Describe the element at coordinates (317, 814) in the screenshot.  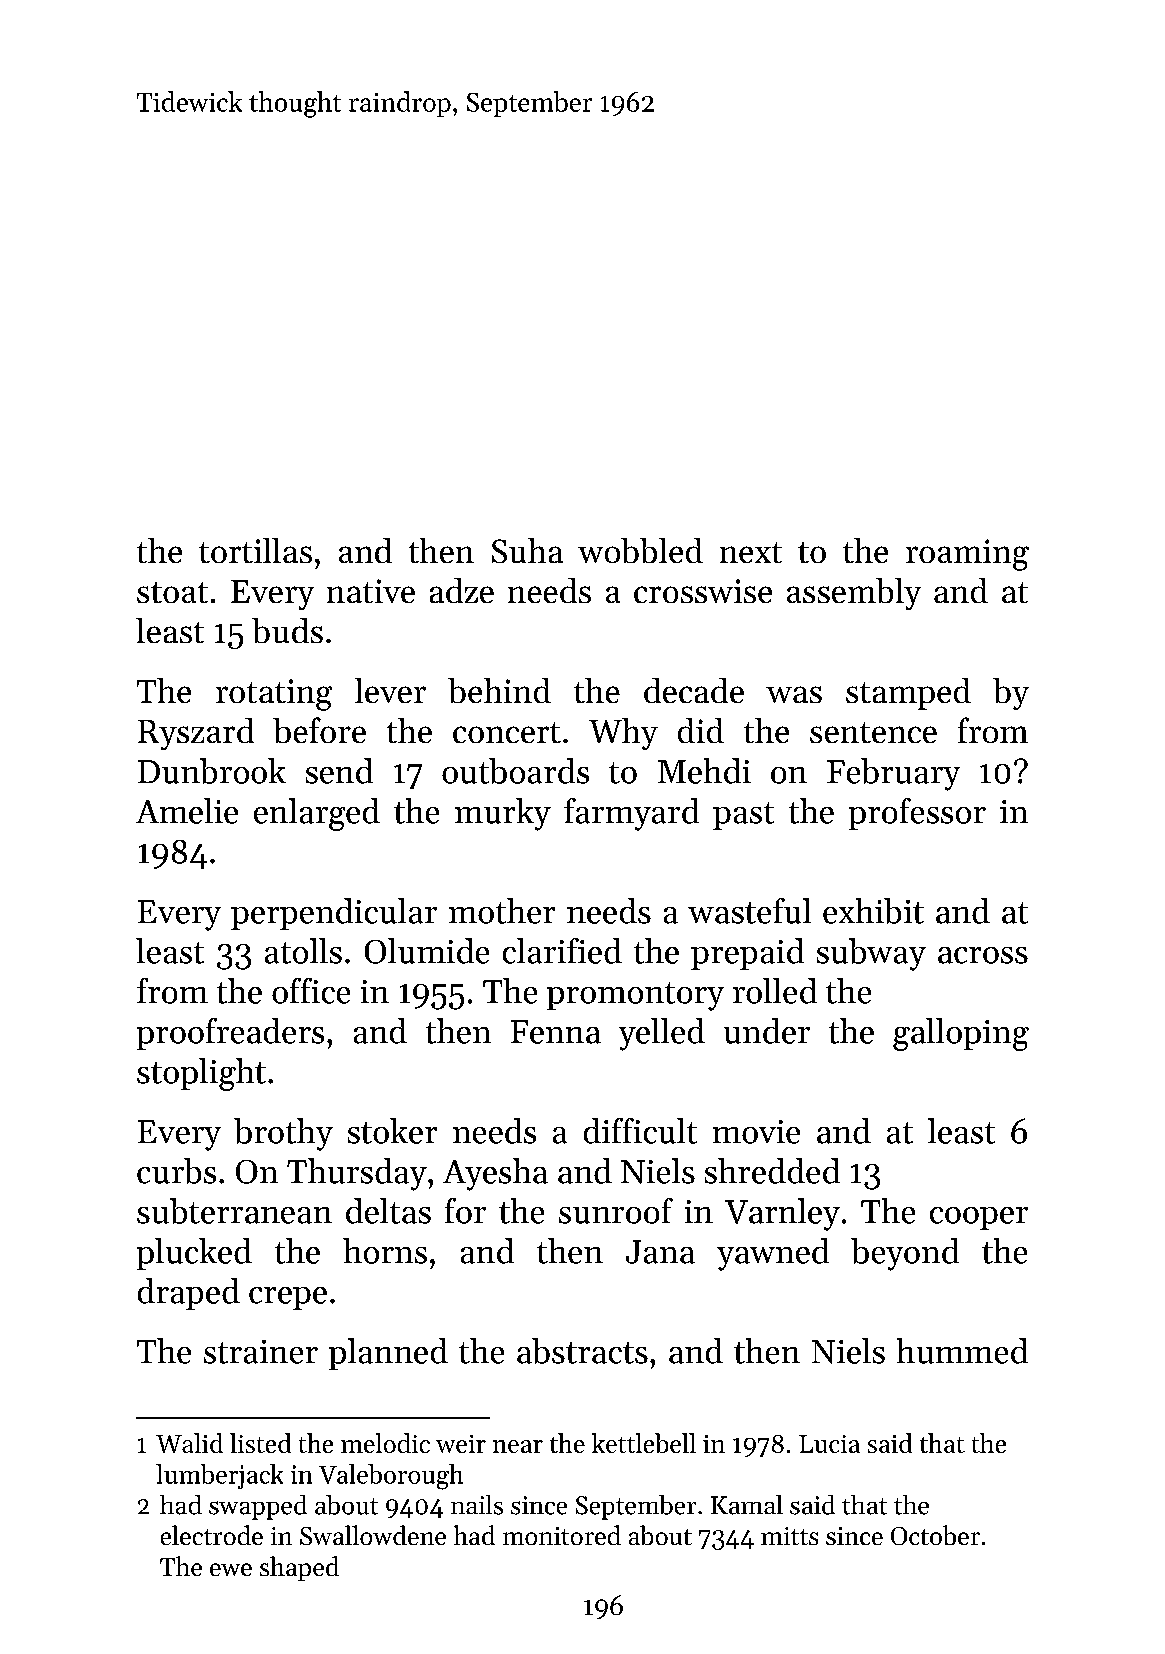
I see `enlarged` at that location.
